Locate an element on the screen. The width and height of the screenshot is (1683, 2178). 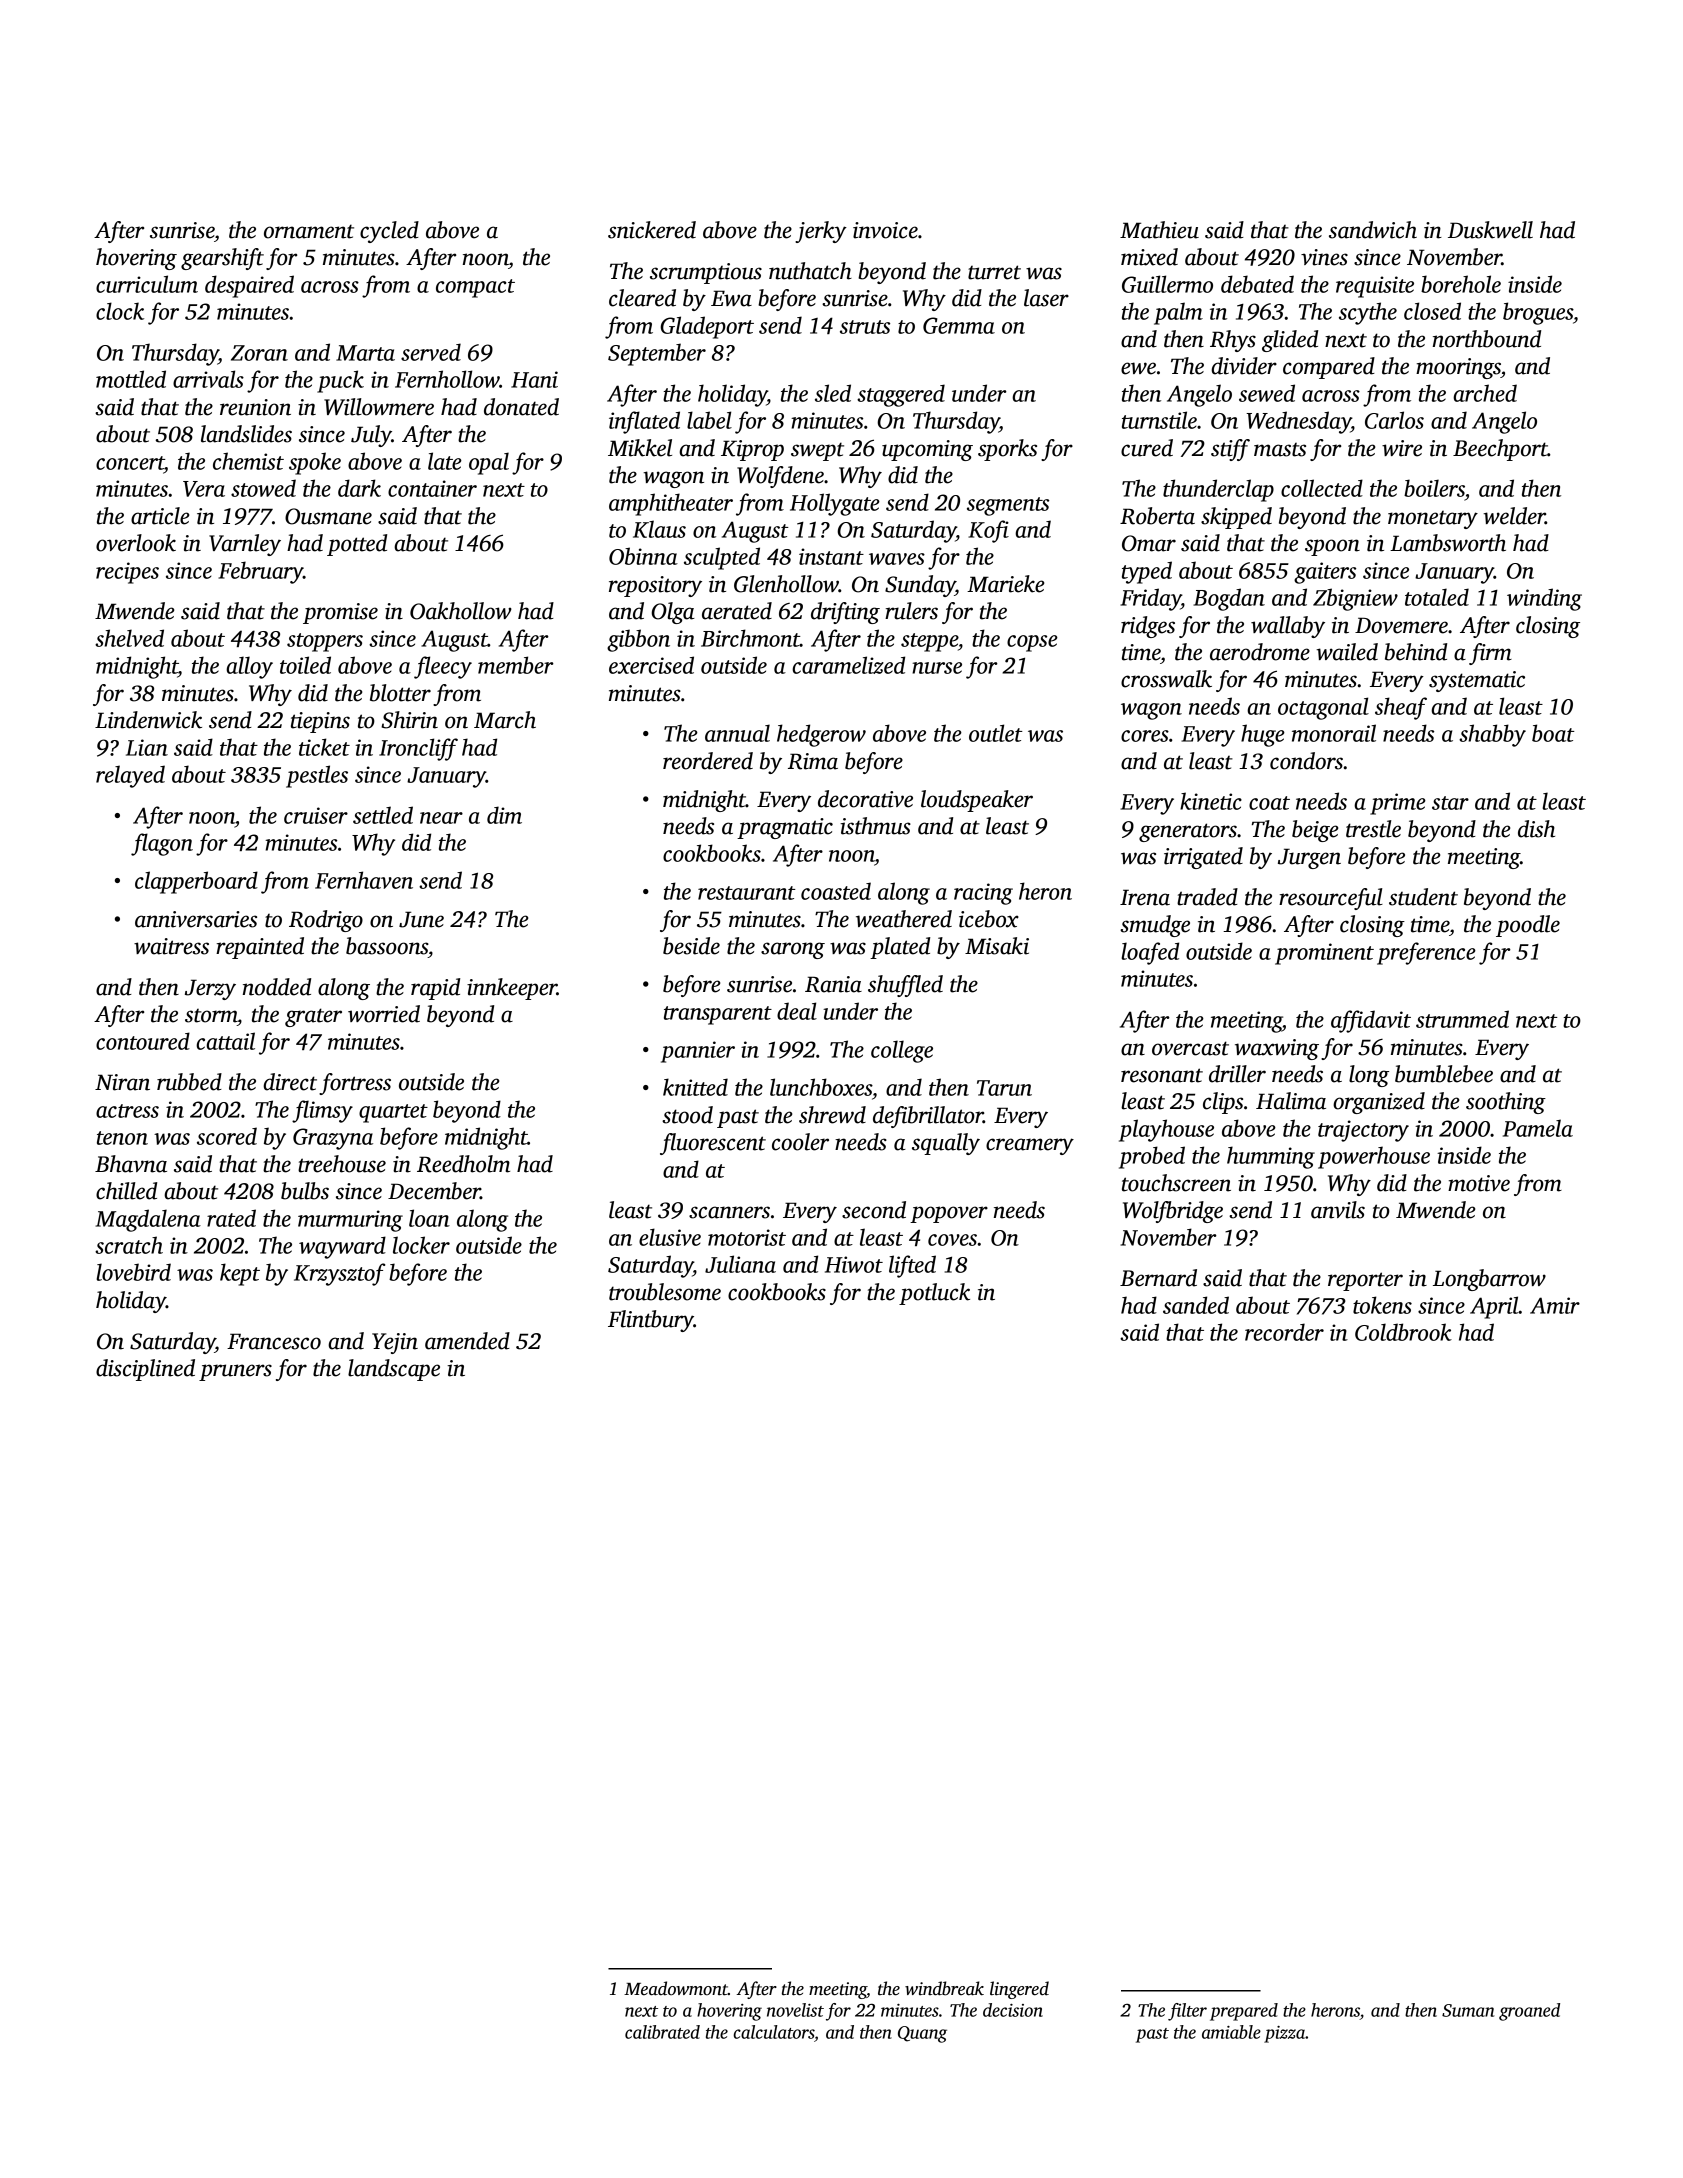
sewed is located at coordinates (1267, 393).
